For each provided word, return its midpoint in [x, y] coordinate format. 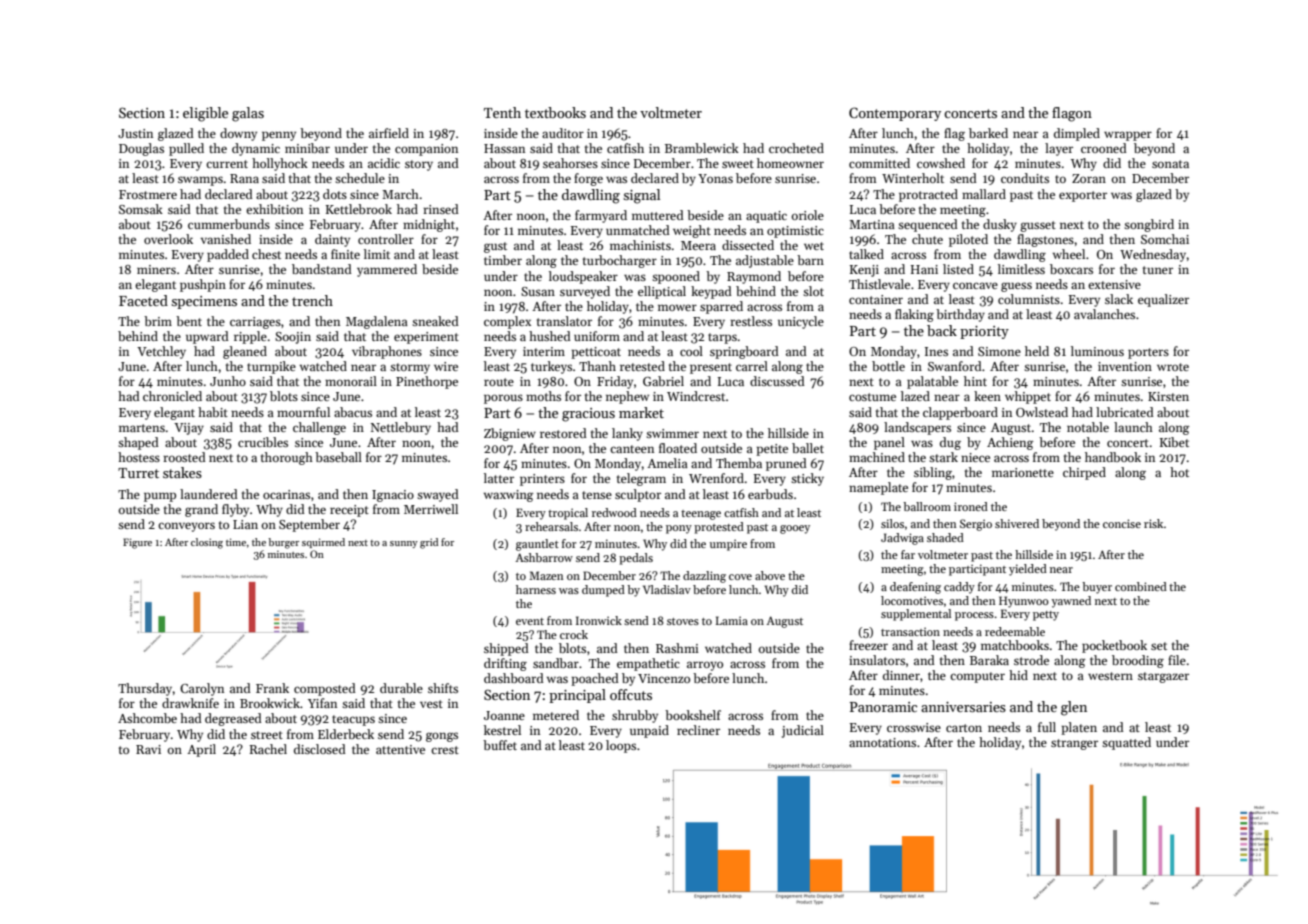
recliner [698, 730]
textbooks [555, 112]
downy [238, 134]
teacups [353, 720]
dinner [901, 675]
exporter [1083, 196]
